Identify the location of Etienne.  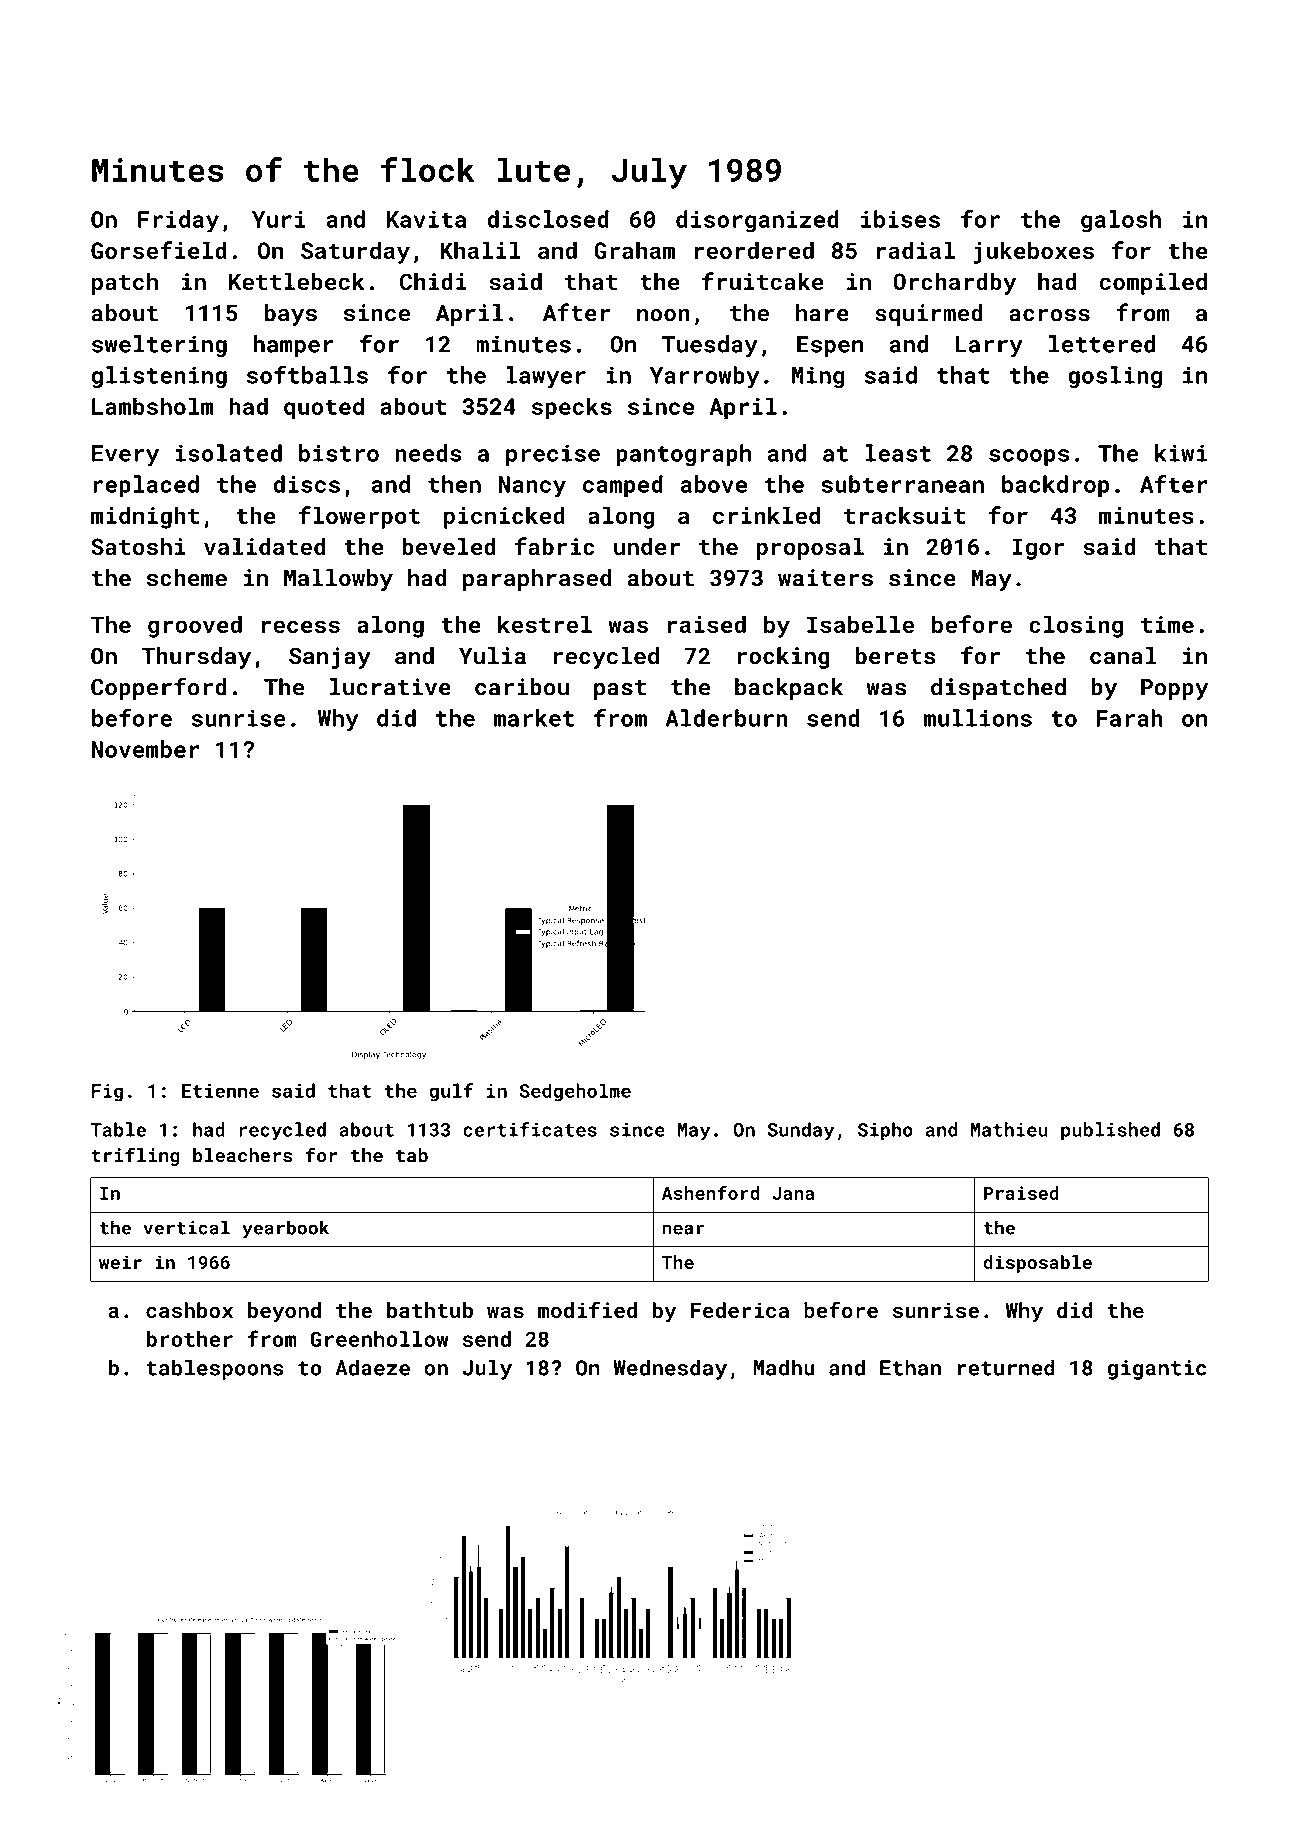
(220, 1091).
